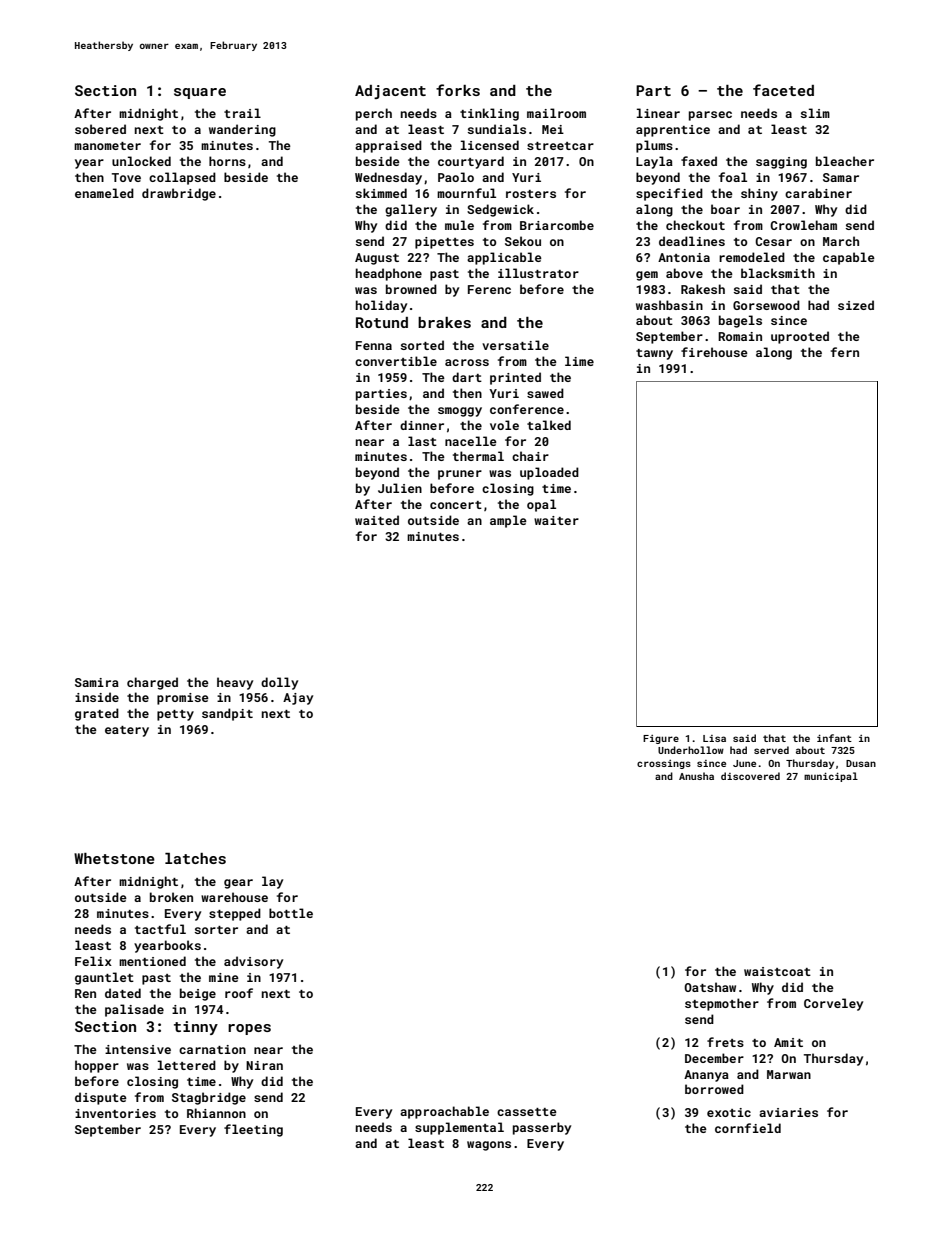  I want to click on waistcoat, so click(777, 971).
